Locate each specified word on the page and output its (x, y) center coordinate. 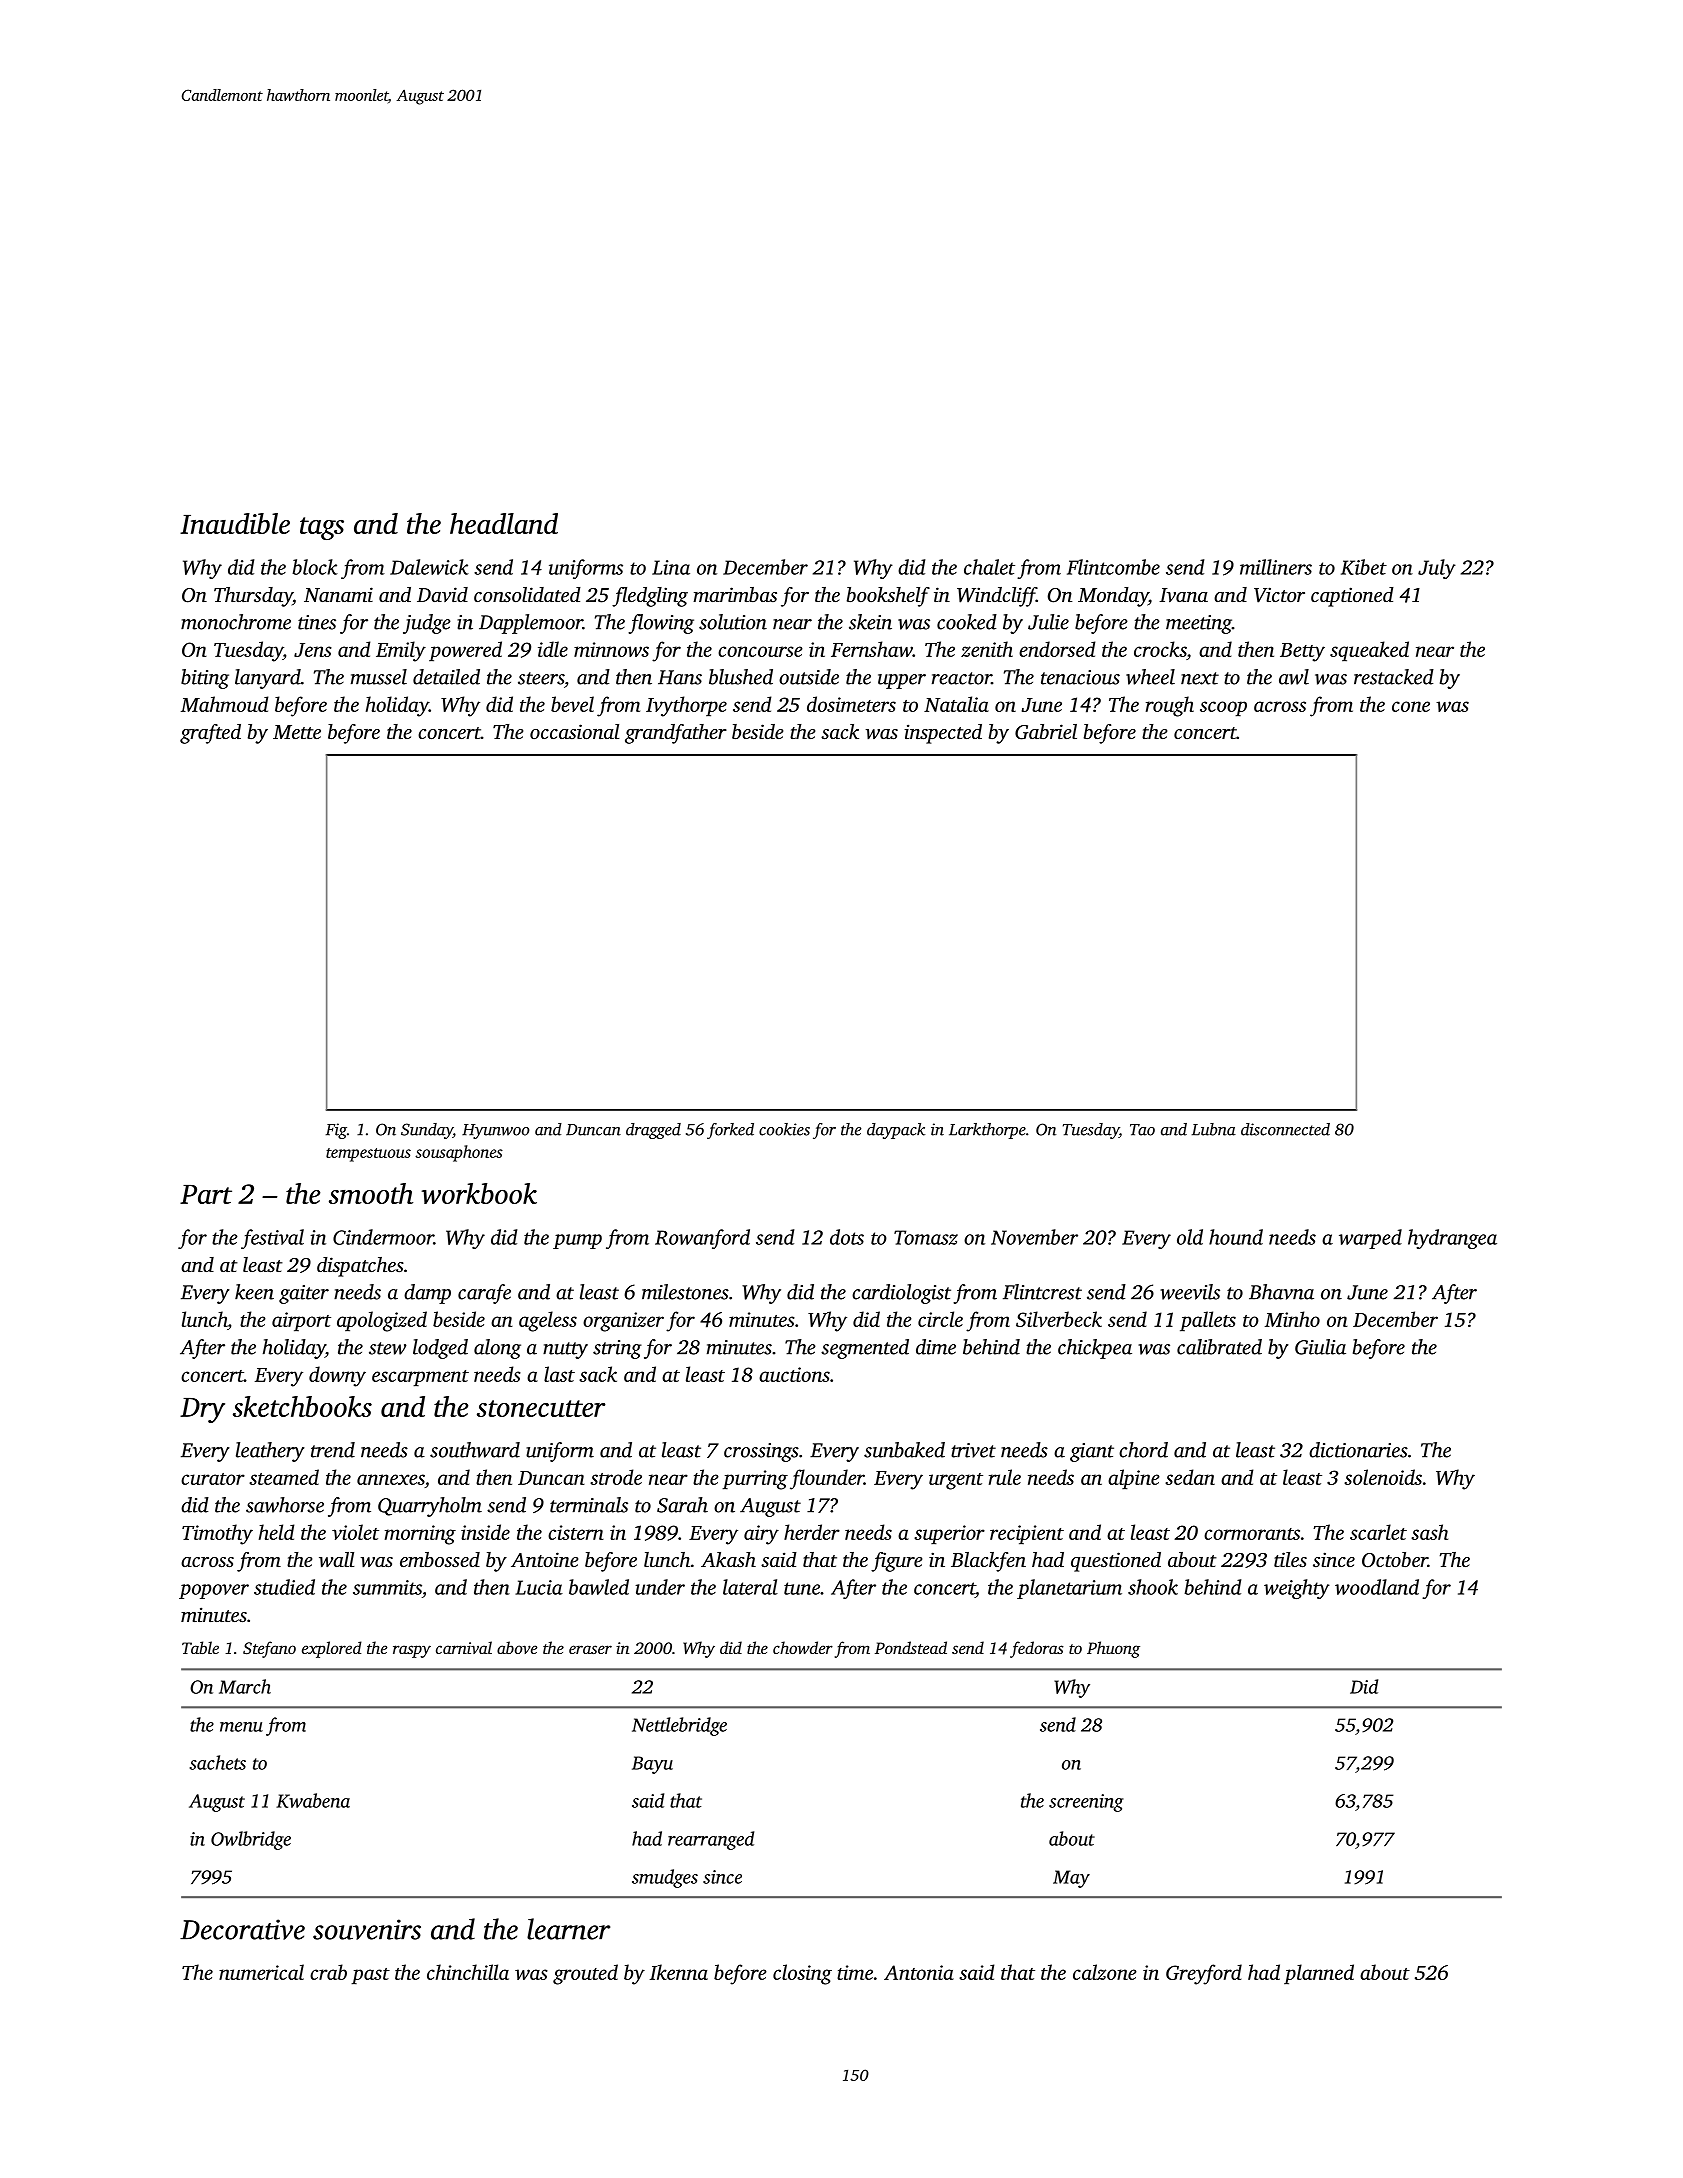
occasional (574, 731)
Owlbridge (251, 1840)
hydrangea (1452, 1239)
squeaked (1369, 651)
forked (730, 1131)
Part (206, 1194)
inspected (943, 734)
